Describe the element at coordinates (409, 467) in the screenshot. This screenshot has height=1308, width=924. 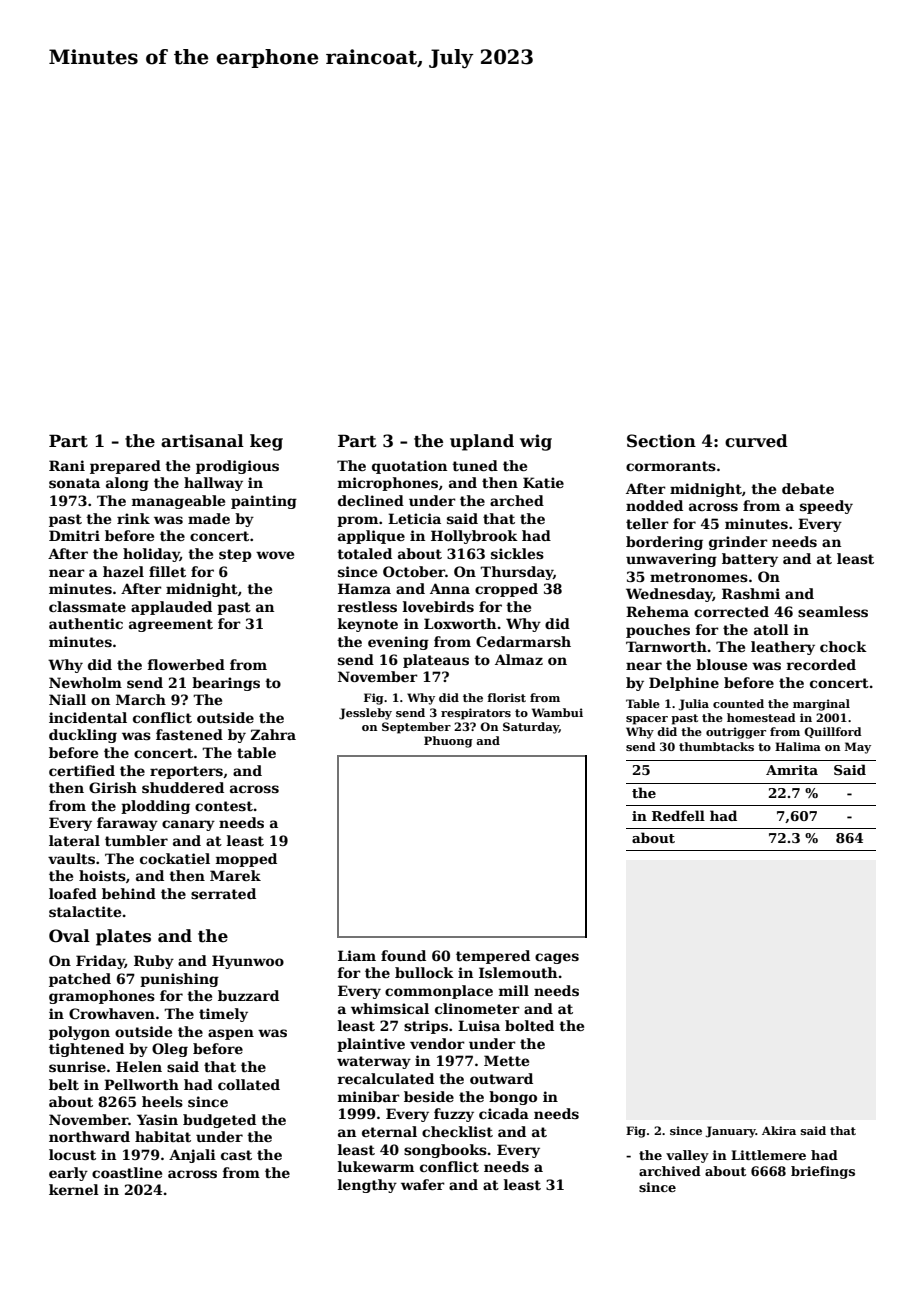
I see `quotation` at that location.
